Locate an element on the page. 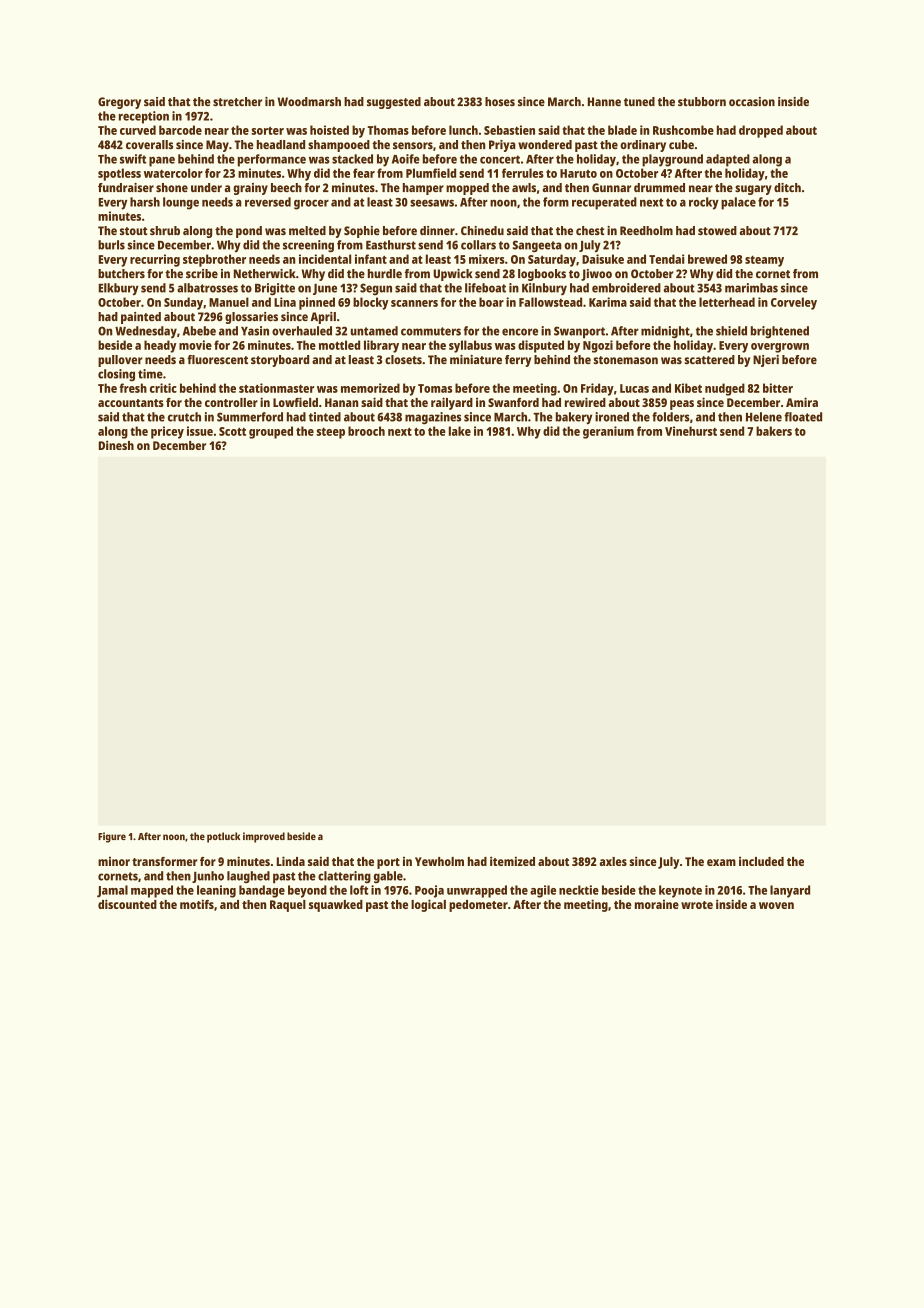  geranium is located at coordinates (608, 432).
